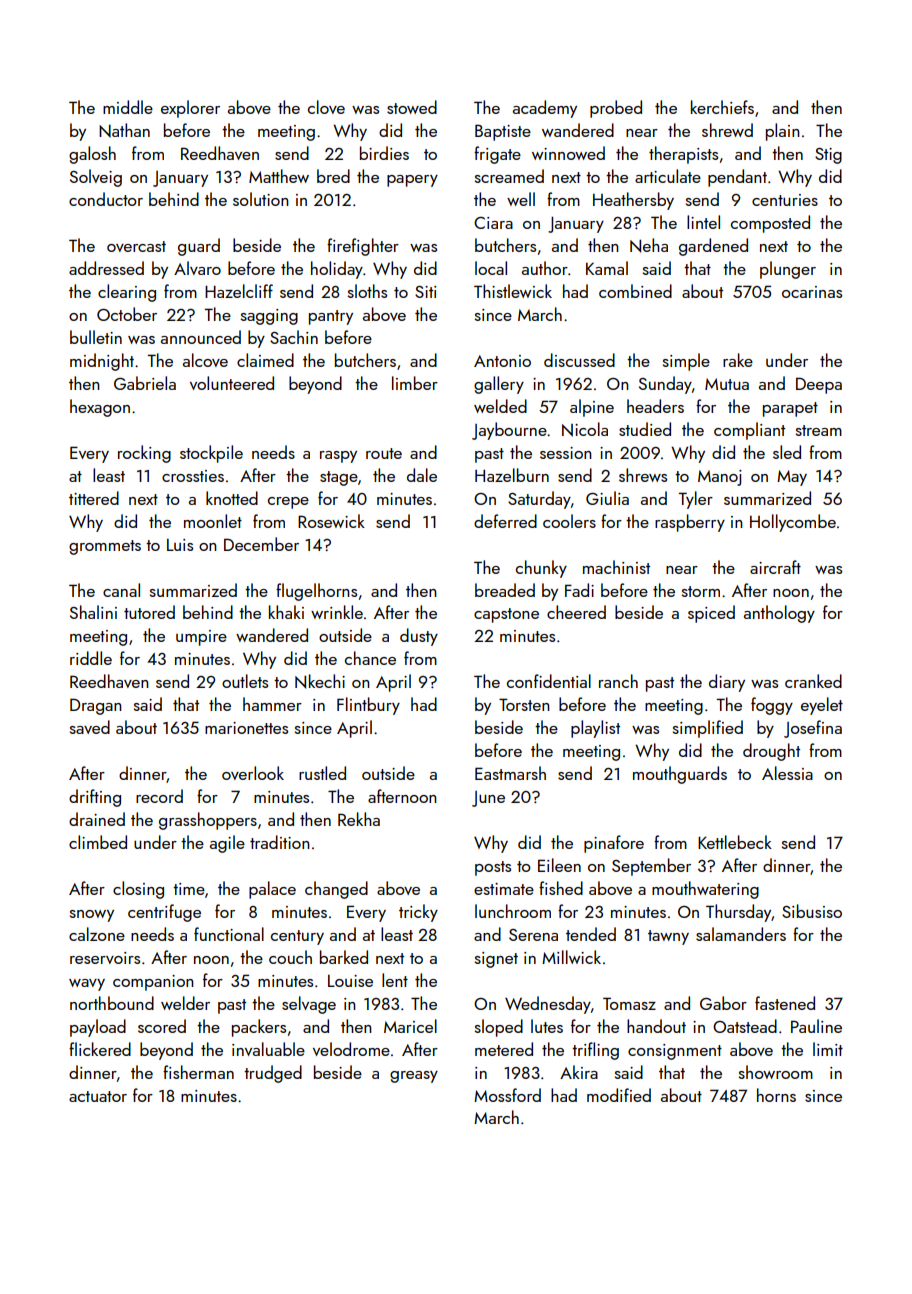 The width and height of the screenshot is (912, 1294). What do you see at coordinates (793, 523) in the screenshot?
I see `Hollycombe` at bounding box center [793, 523].
